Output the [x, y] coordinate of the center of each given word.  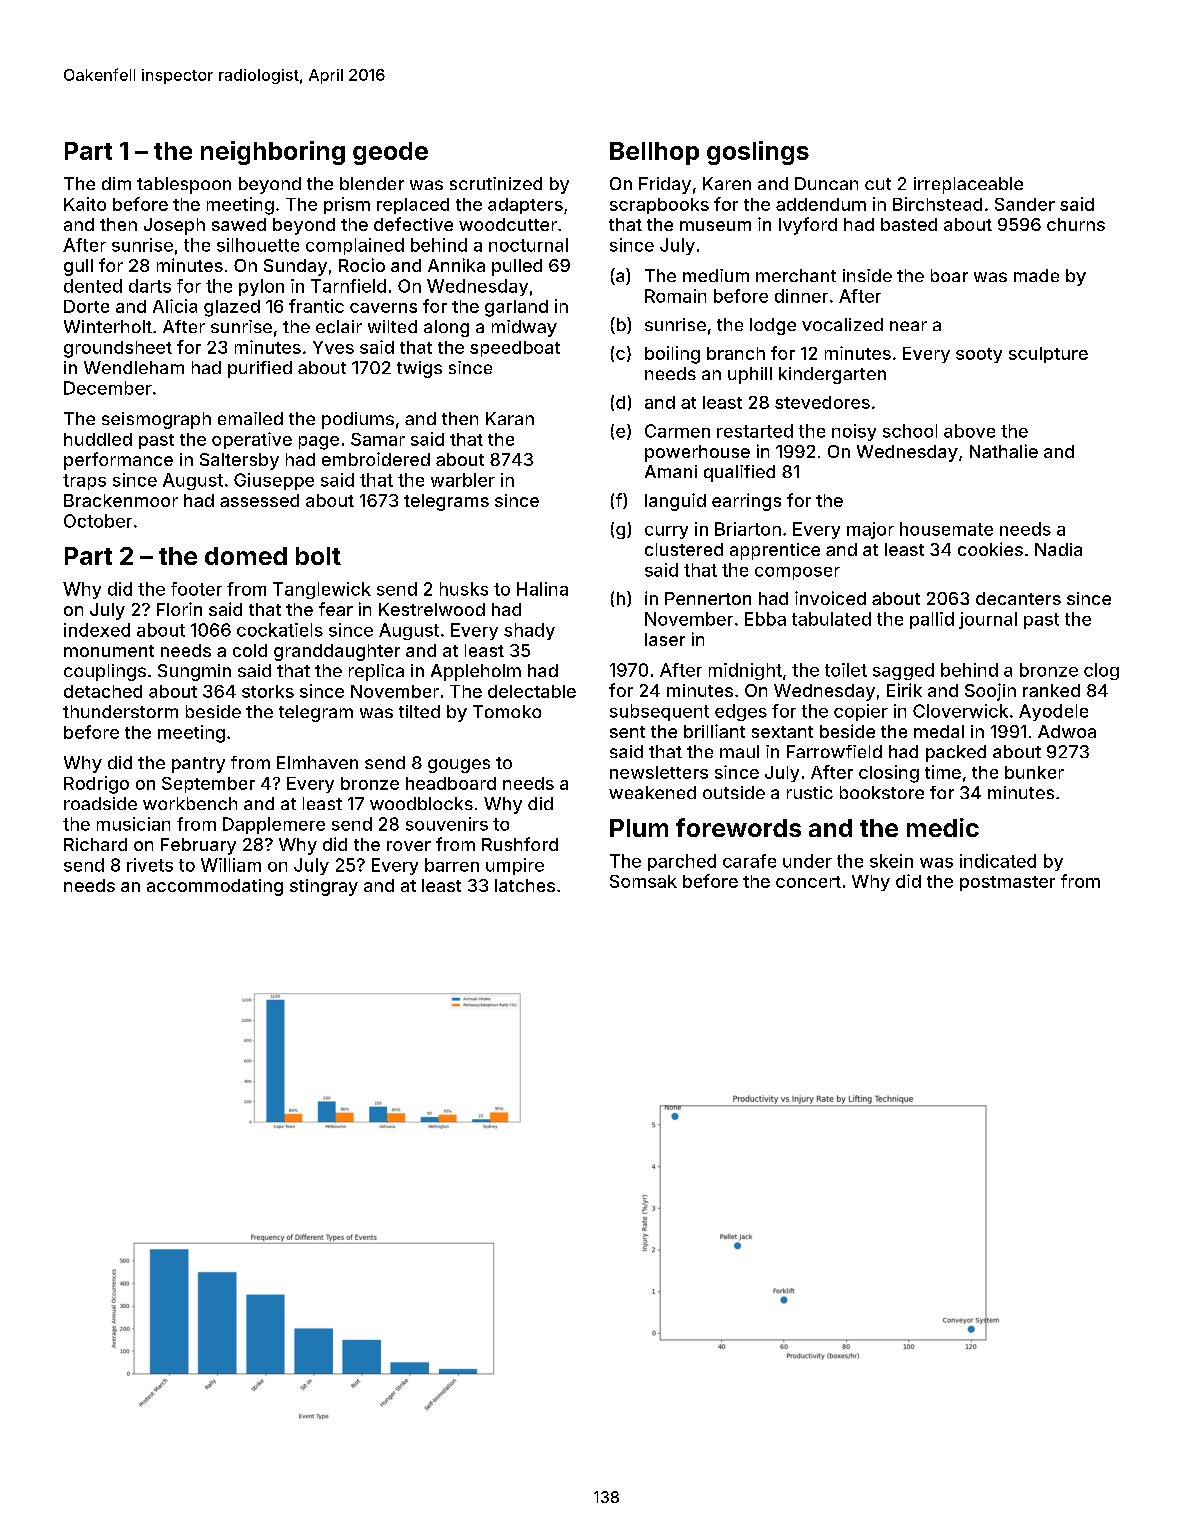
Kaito [85, 204]
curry [666, 532]
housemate [946, 529]
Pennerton [708, 598]
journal [988, 620]
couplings [105, 672]
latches [525, 885]
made [1036, 275]
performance [118, 461]
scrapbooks [659, 206]
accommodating [215, 887]
